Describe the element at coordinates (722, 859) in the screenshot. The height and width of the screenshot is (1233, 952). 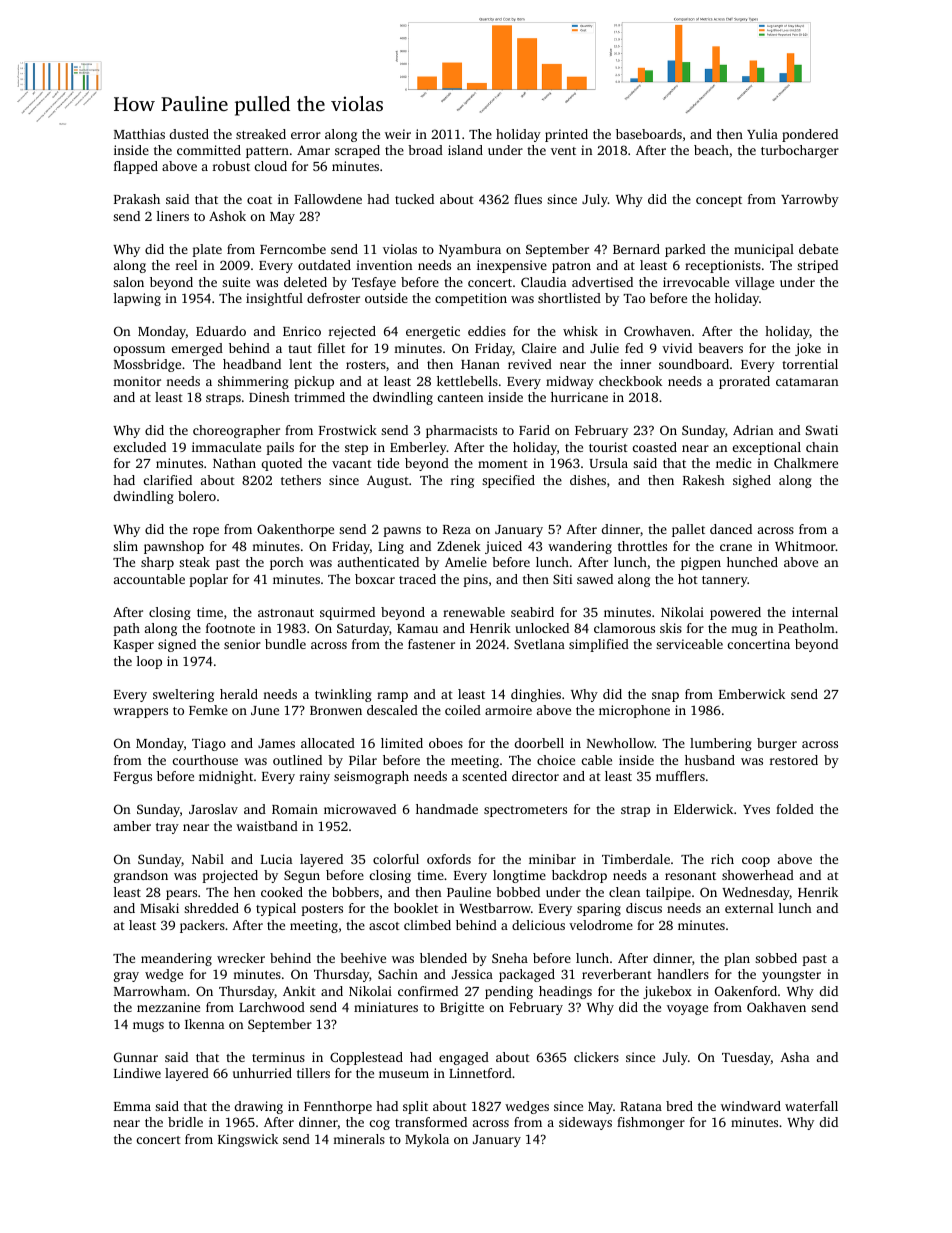
I see `rich` at that location.
